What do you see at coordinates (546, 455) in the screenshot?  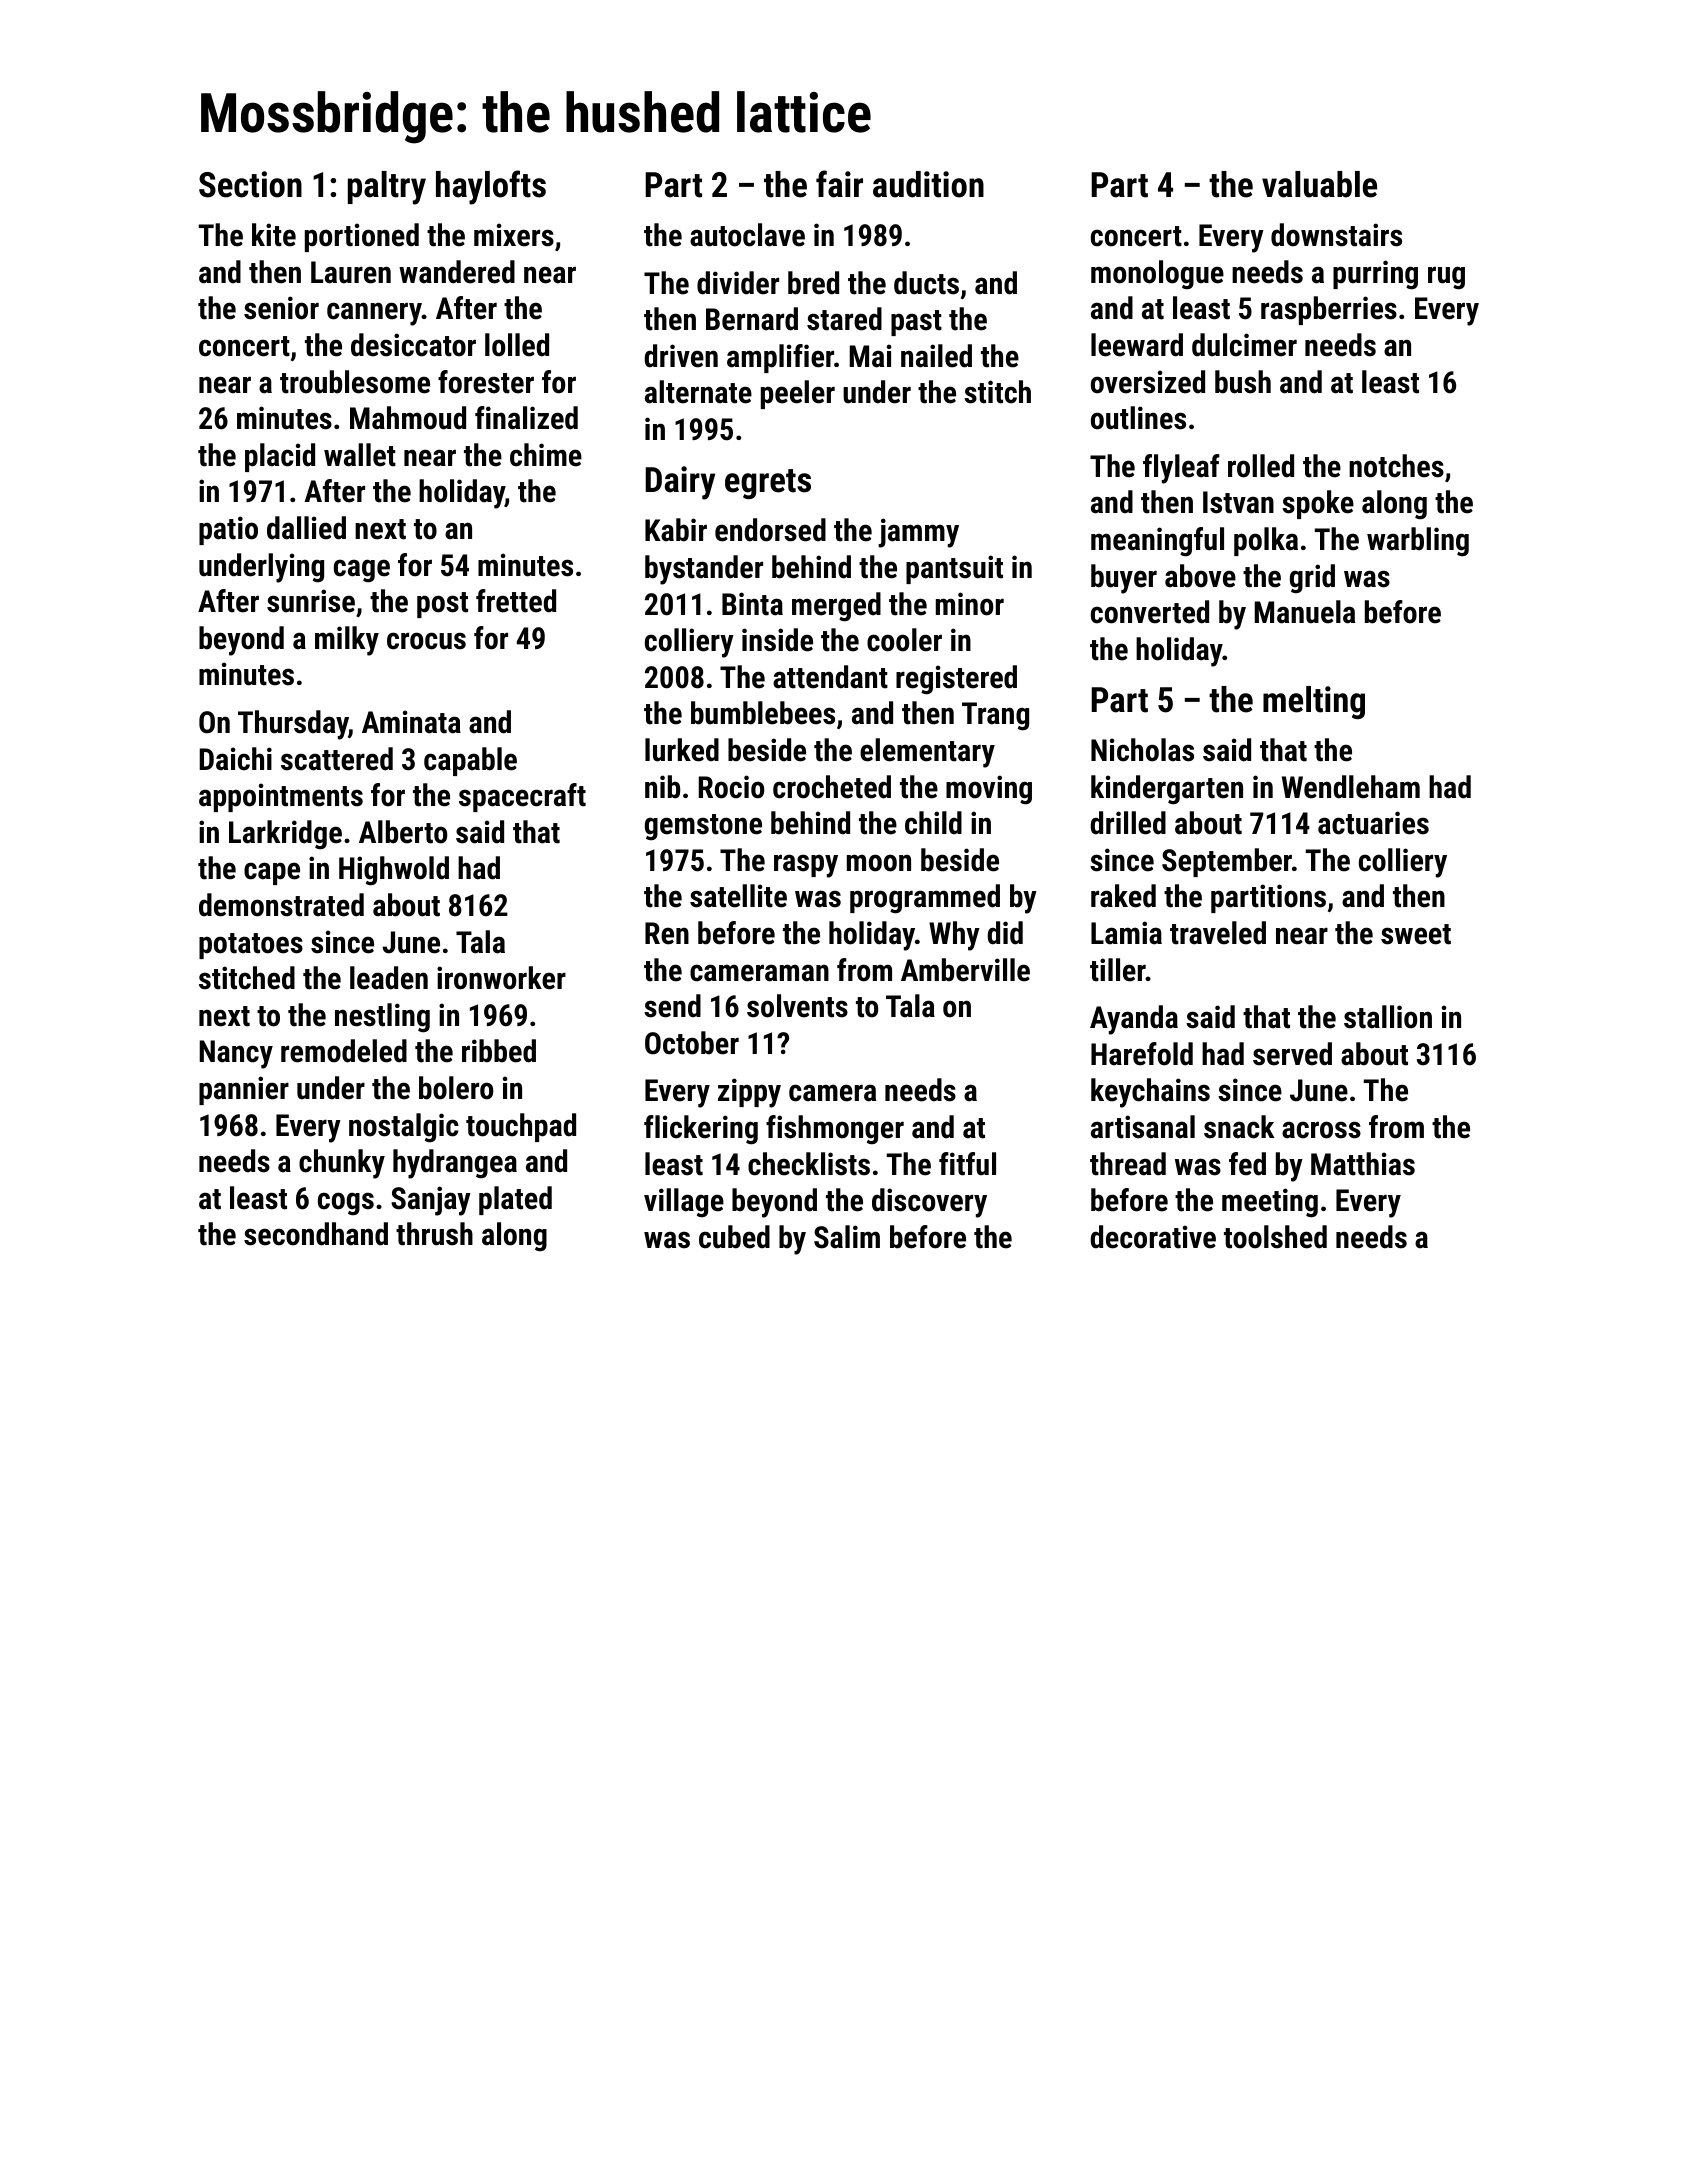 I see `chime` at bounding box center [546, 455].
